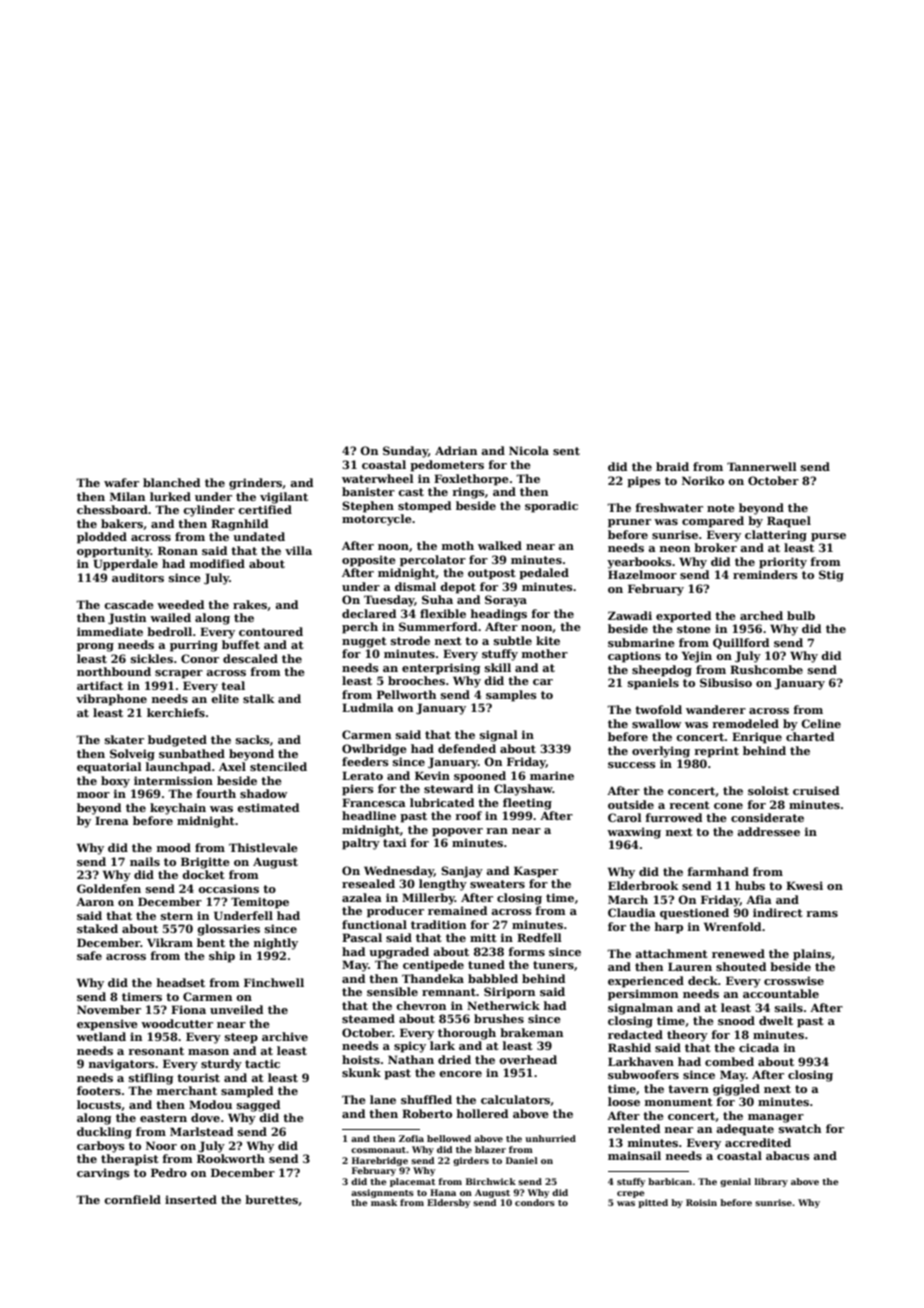 The height and width of the page is (1308, 924). I want to click on Roisin, so click(701, 1202).
